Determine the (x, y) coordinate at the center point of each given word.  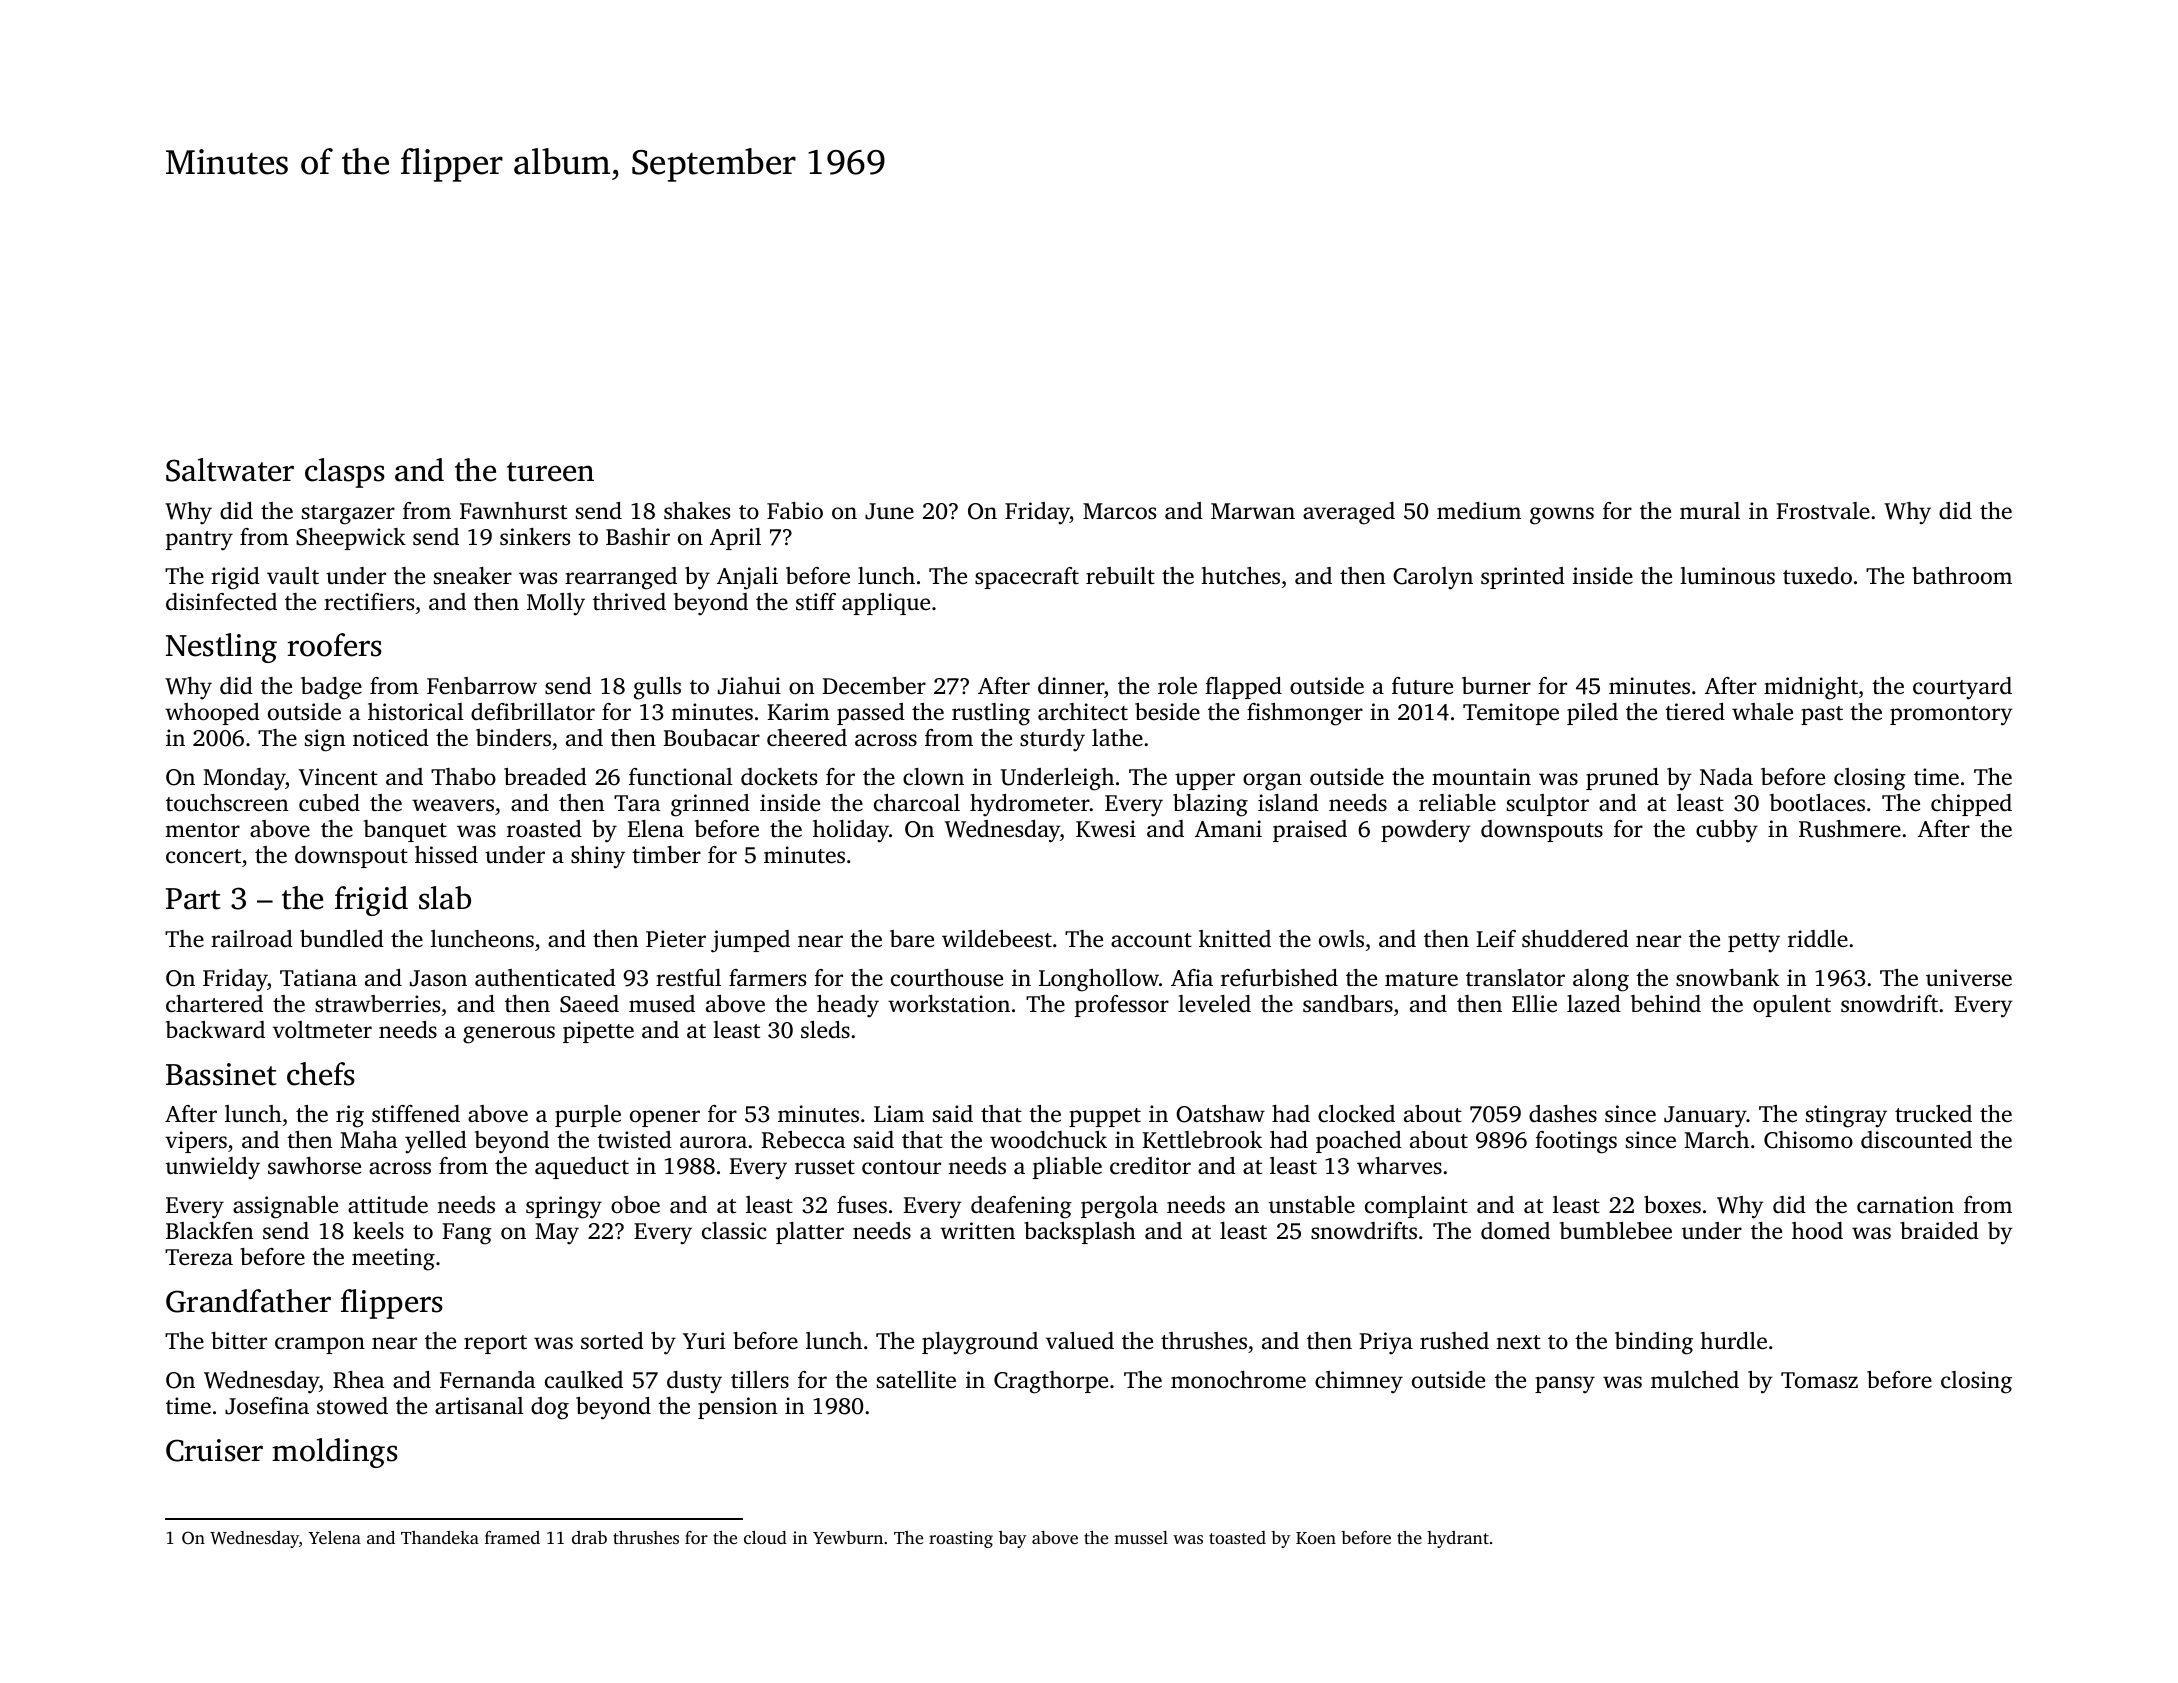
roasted (544, 829)
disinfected (221, 602)
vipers (196, 1142)
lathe (1117, 737)
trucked (1933, 1114)
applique (886, 604)
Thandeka (440, 1537)
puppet (1105, 1117)
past (1822, 715)
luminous (1727, 576)
